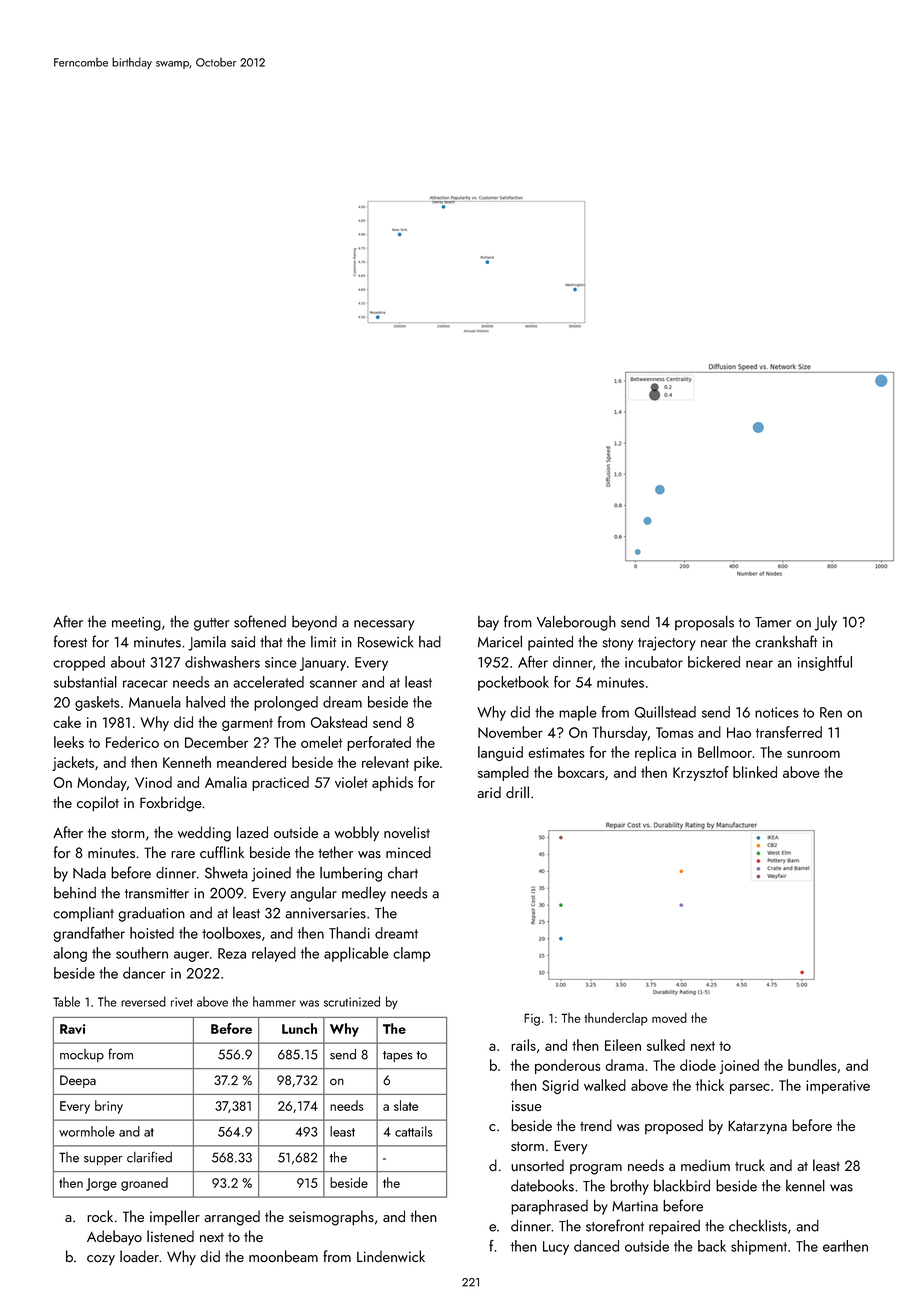 Image resolution: width=924 pixels, height=1308 pixels. What do you see at coordinates (500, 753) in the screenshot?
I see `languid` at bounding box center [500, 753].
